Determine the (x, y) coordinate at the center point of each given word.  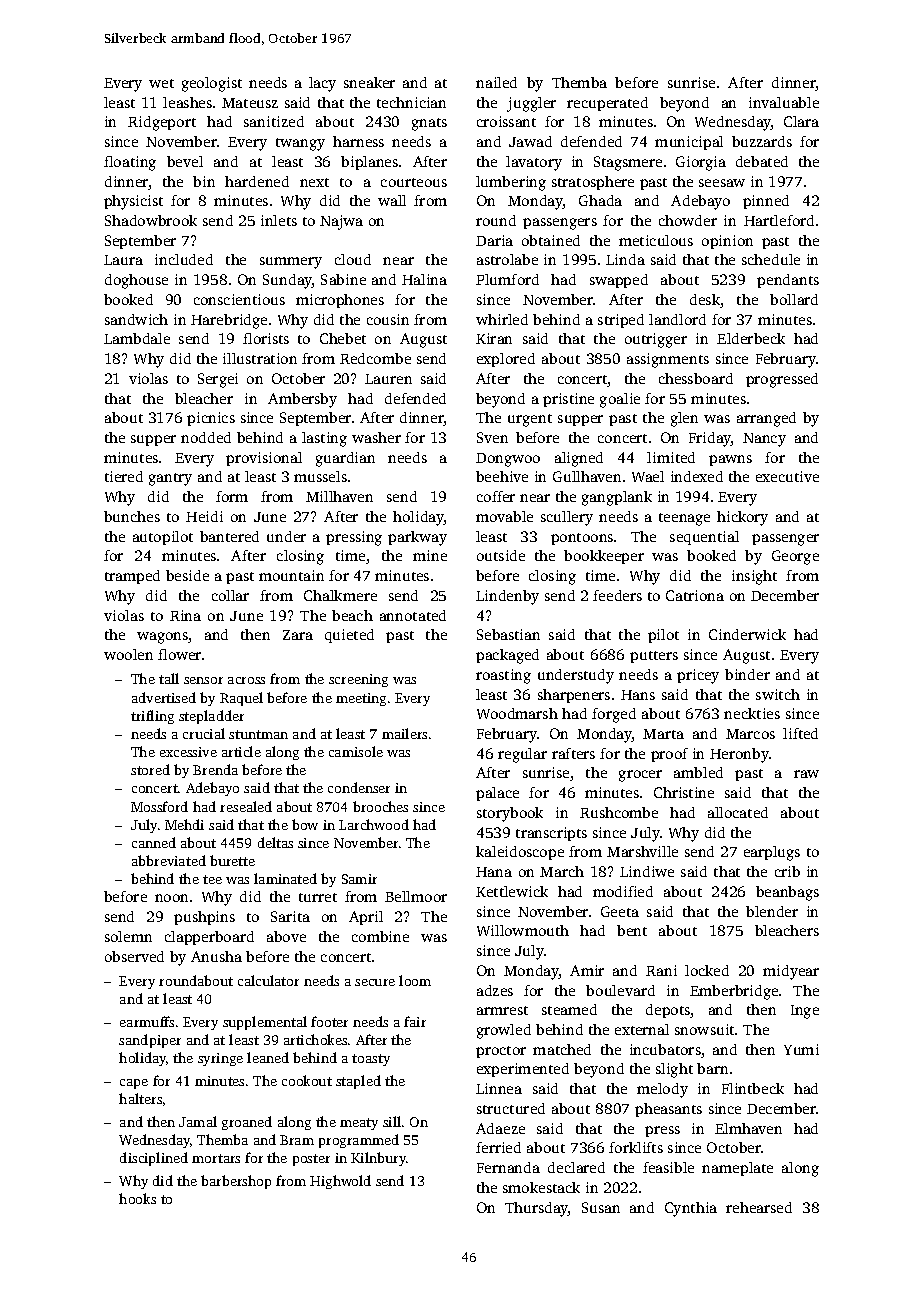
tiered (124, 476)
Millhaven (339, 496)
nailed (496, 82)
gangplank (617, 498)
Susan (601, 1207)
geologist (212, 84)
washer (376, 437)
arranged (766, 419)
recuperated (607, 104)
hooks (137, 1198)
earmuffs (147, 1021)
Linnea (499, 1088)
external (642, 1029)
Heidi (204, 516)
